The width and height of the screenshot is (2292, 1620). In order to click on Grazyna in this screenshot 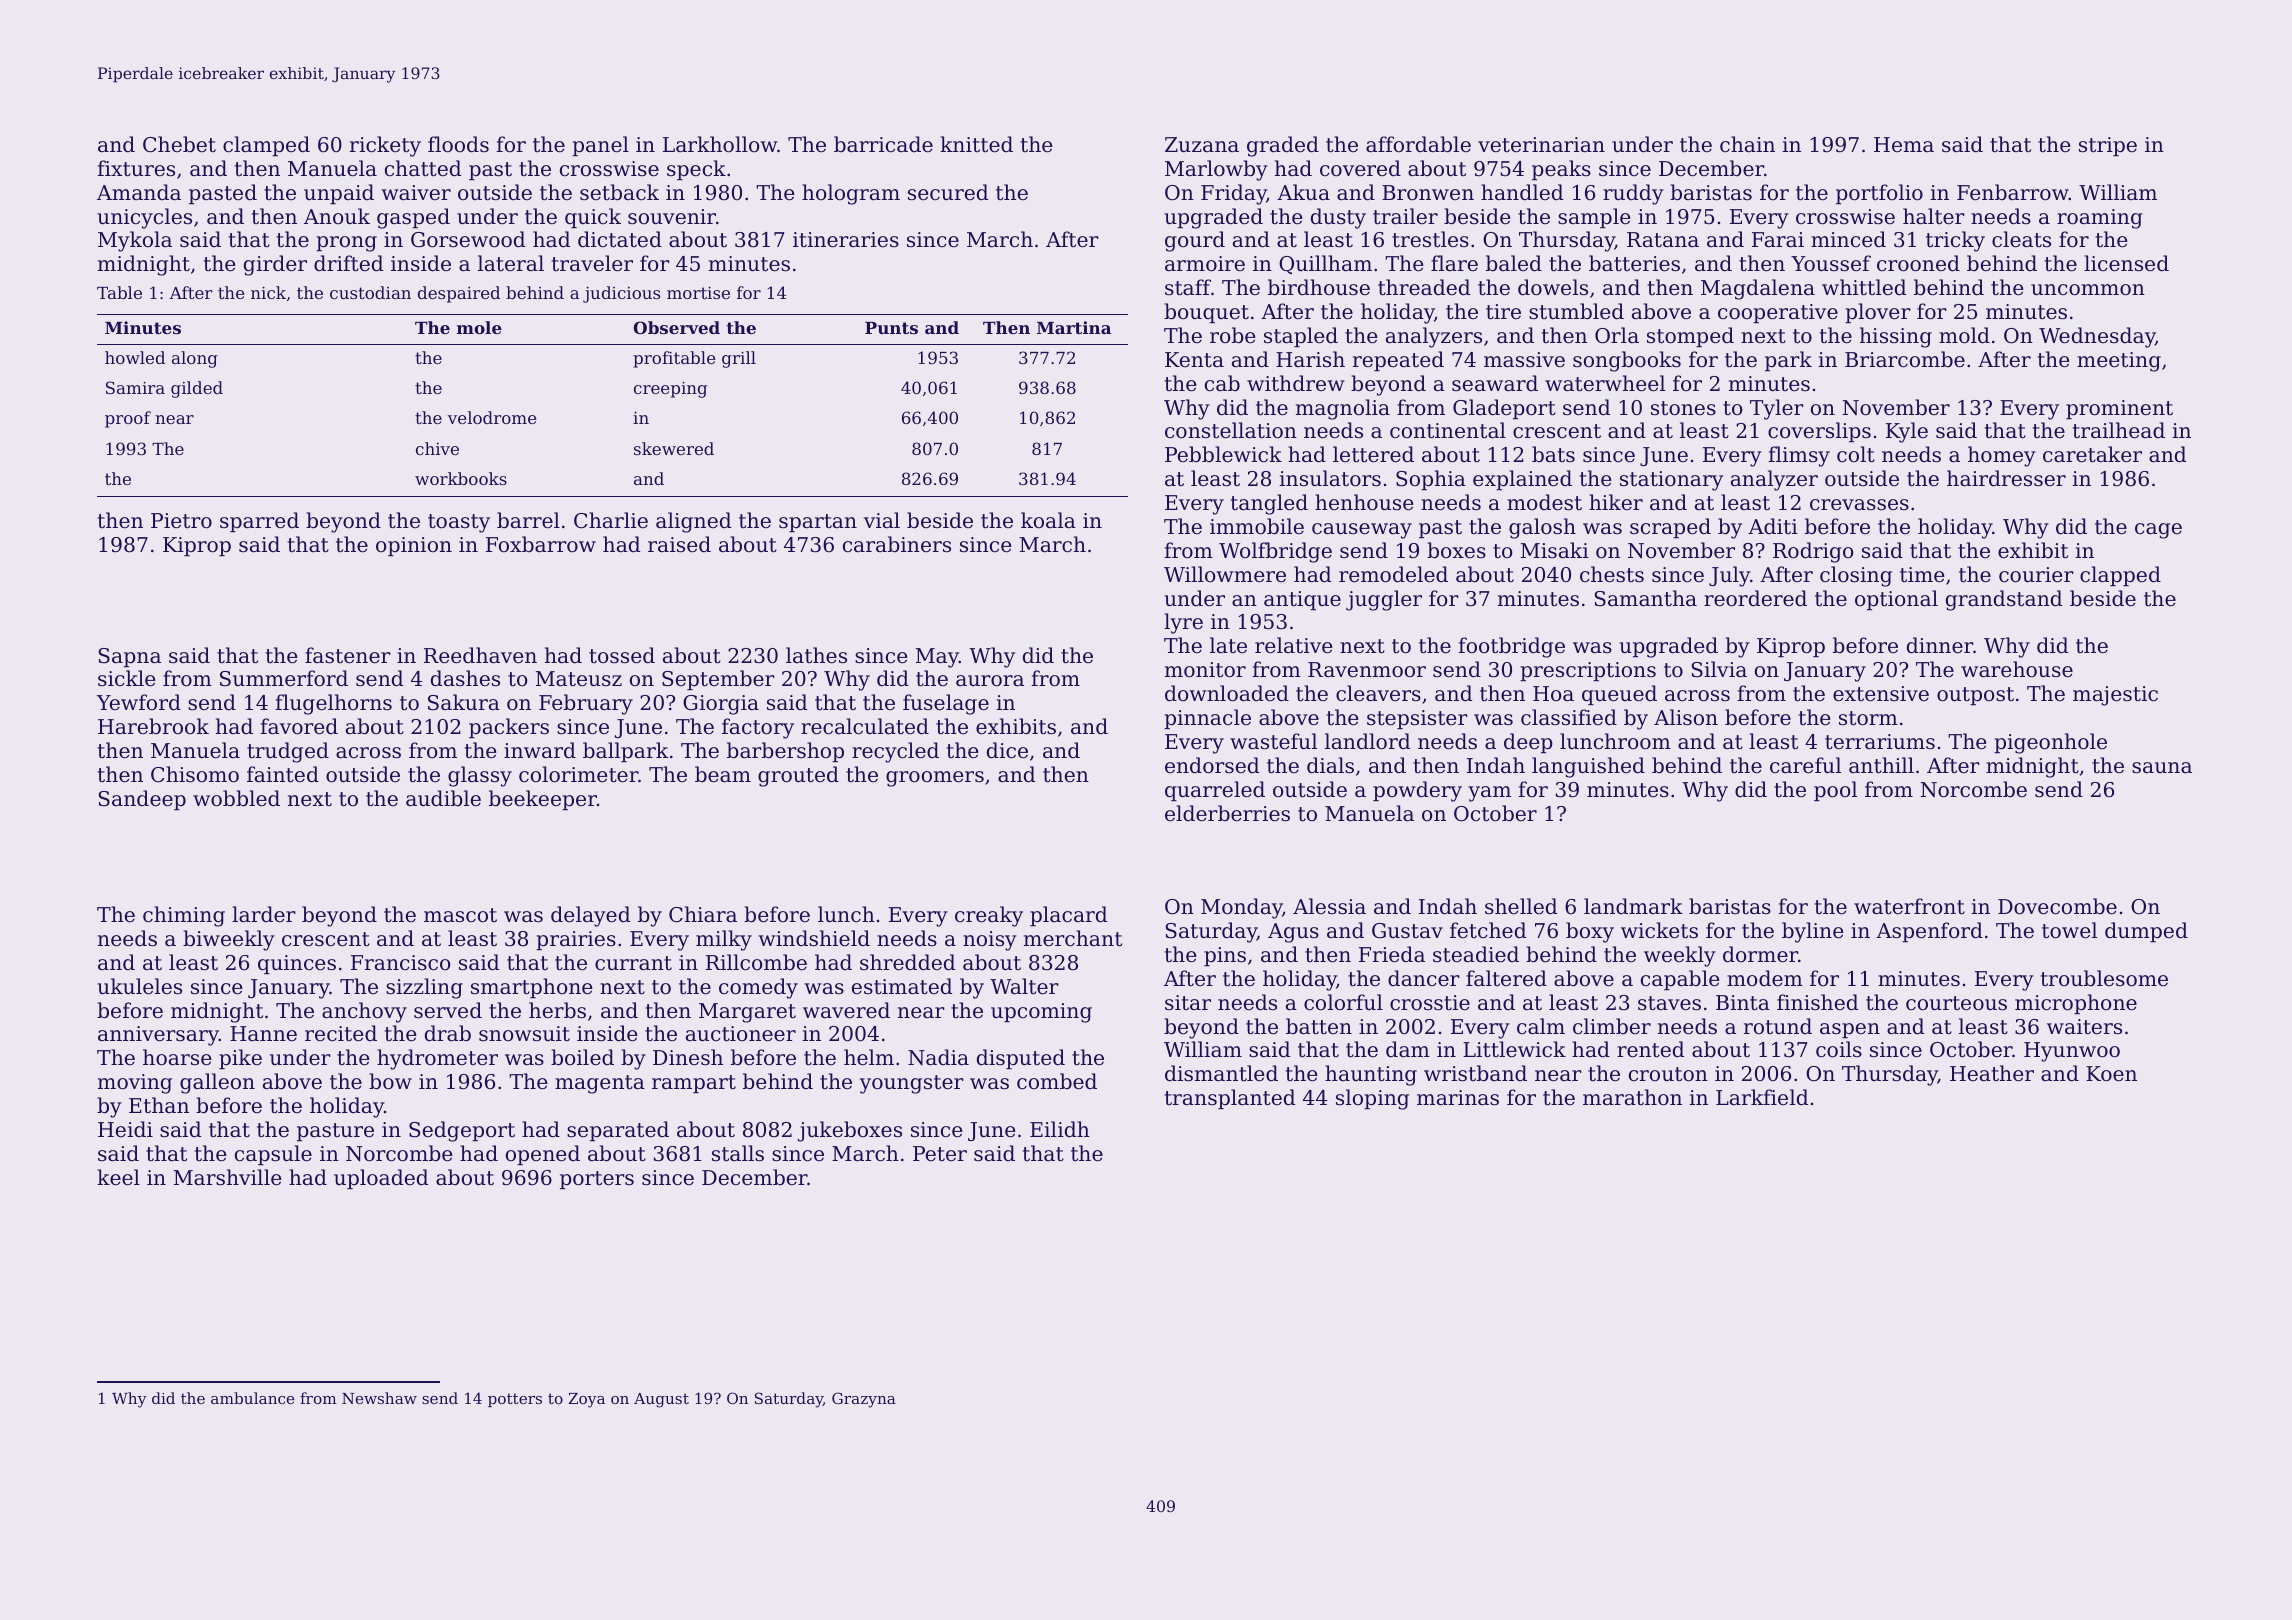, I will do `click(864, 1400)`.
